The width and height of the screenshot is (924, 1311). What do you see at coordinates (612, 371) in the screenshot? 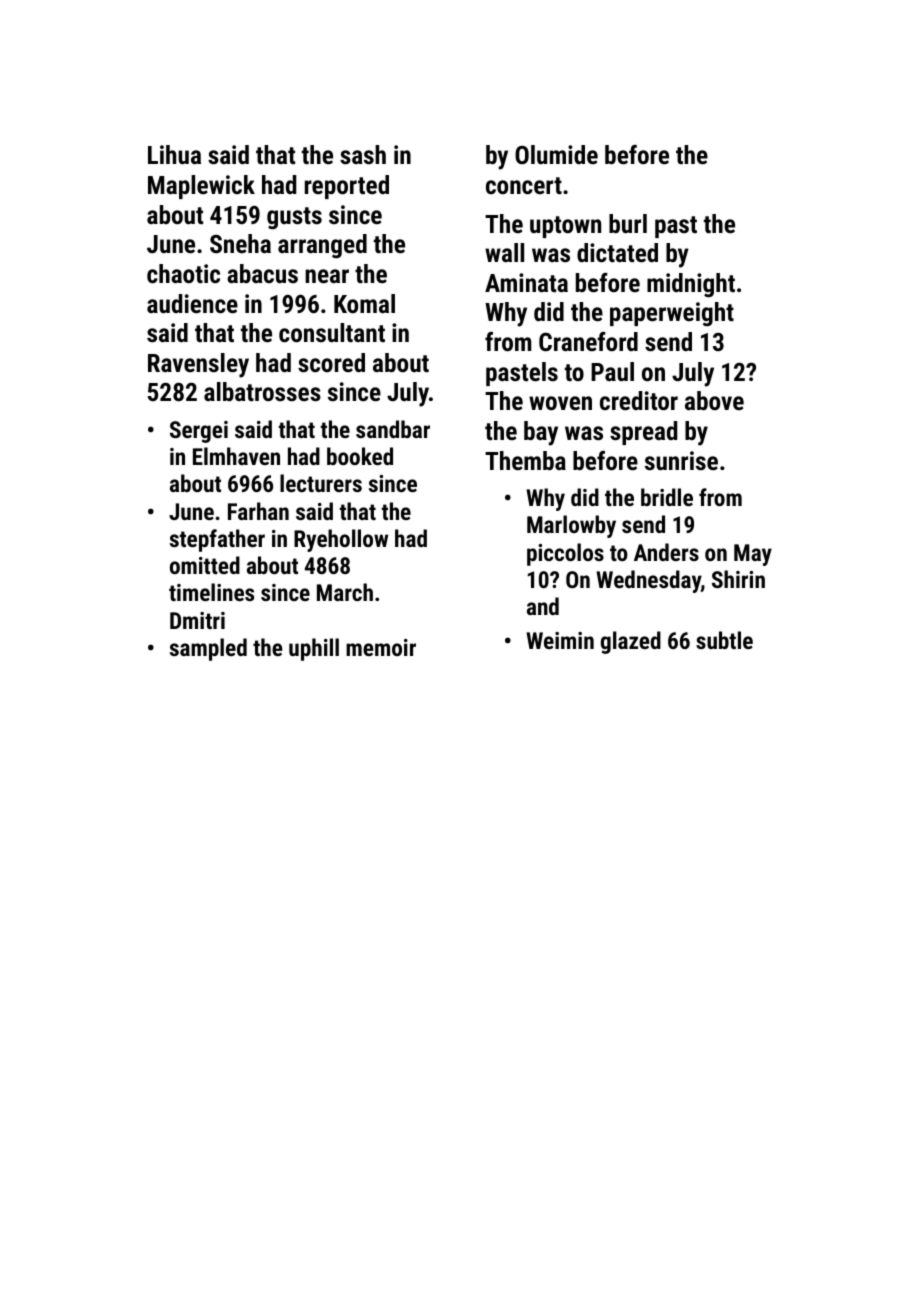
I see `Paul` at bounding box center [612, 371].
